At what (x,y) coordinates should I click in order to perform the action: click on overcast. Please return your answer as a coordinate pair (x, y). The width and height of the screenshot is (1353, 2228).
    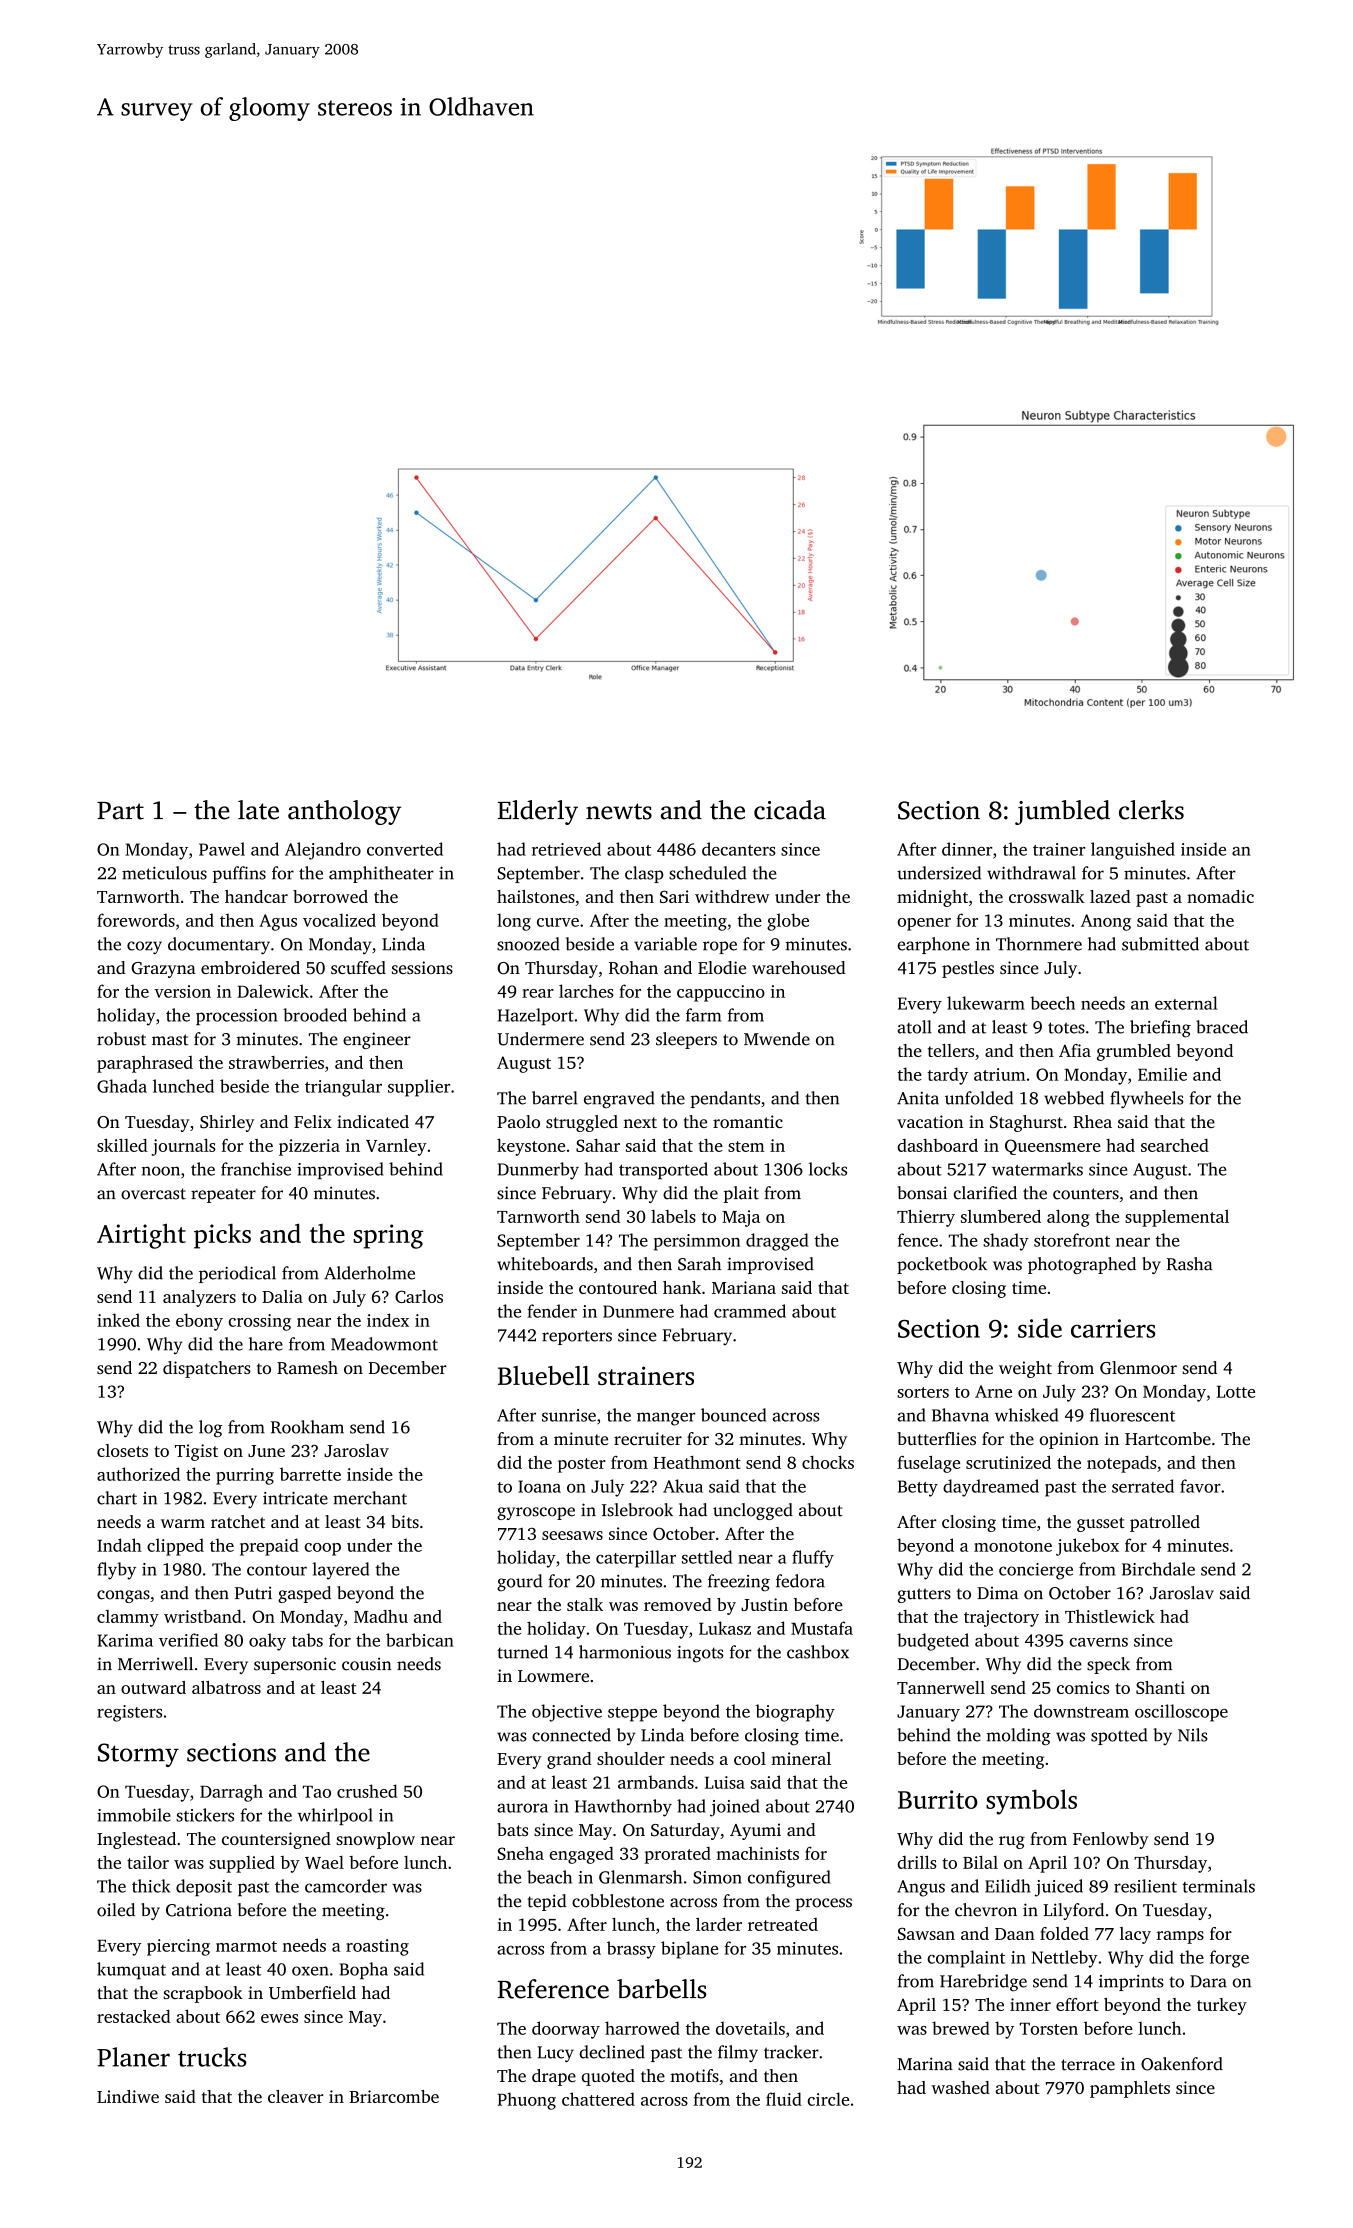
    Looking at the image, I should click on (153, 1194).
